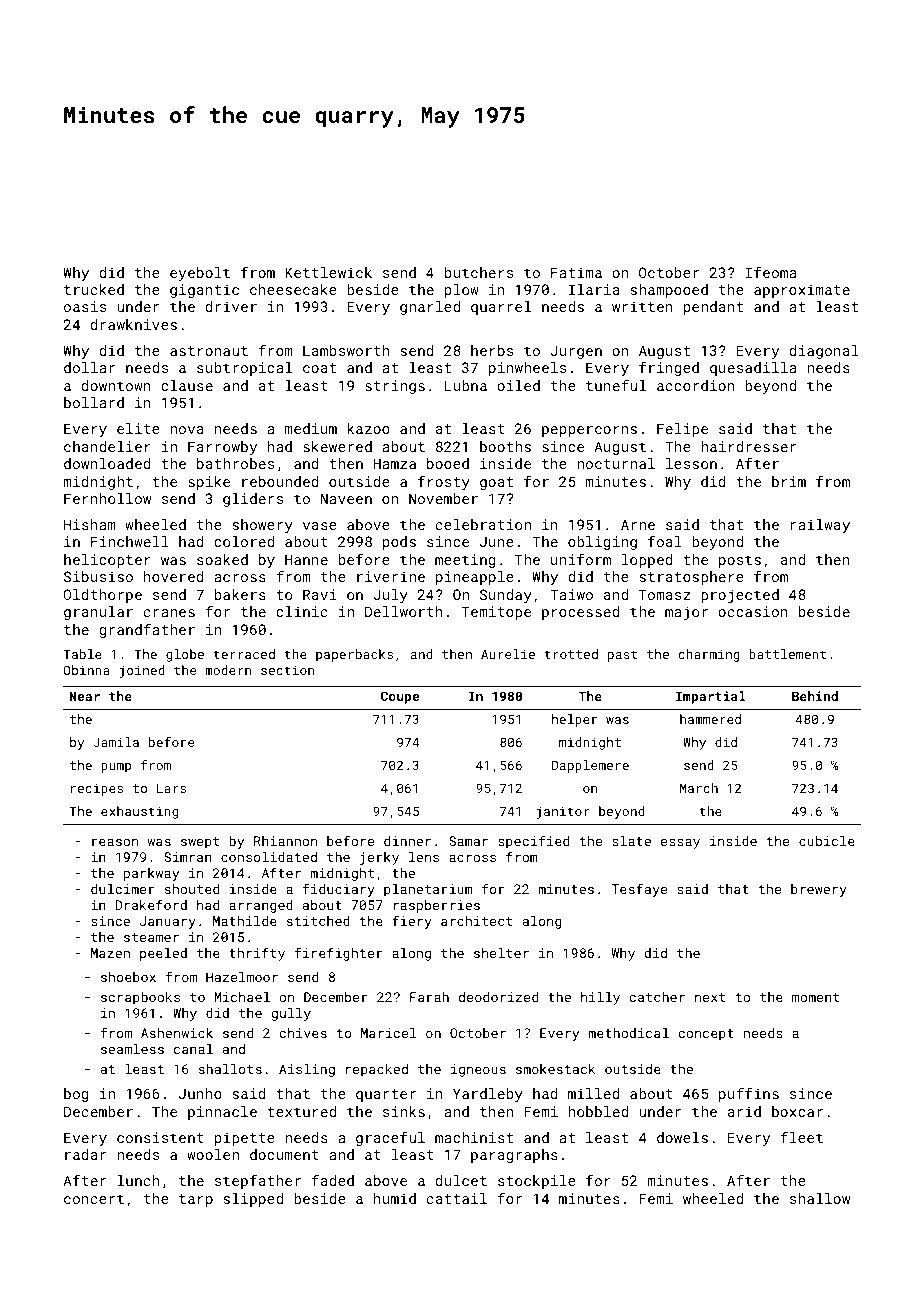  Describe the element at coordinates (115, 842) in the page. I see `reason` at that location.
